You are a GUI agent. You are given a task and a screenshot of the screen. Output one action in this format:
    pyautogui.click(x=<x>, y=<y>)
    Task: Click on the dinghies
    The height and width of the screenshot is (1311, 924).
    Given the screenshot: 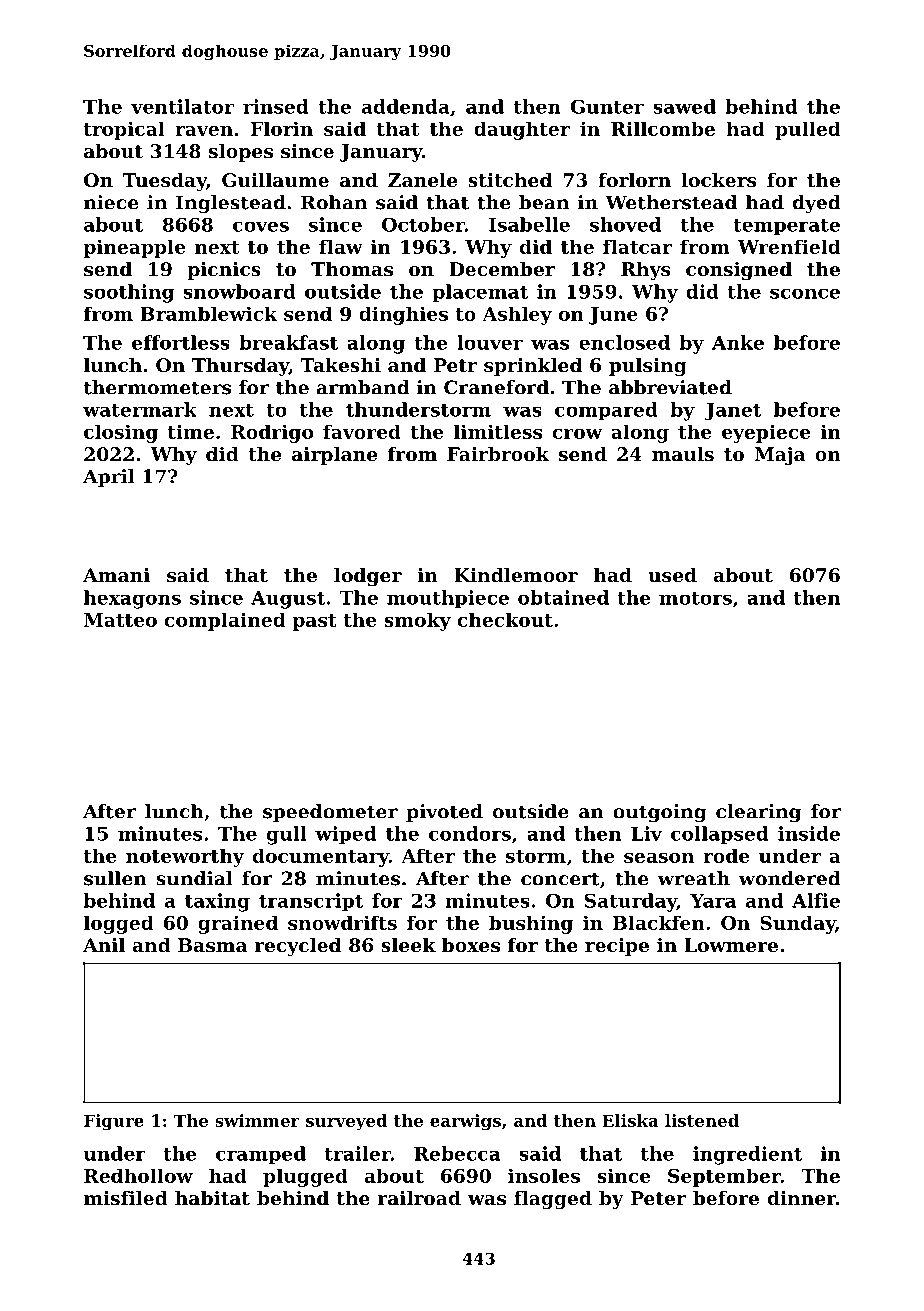 What is the action you would take?
    pyautogui.click(x=403, y=315)
